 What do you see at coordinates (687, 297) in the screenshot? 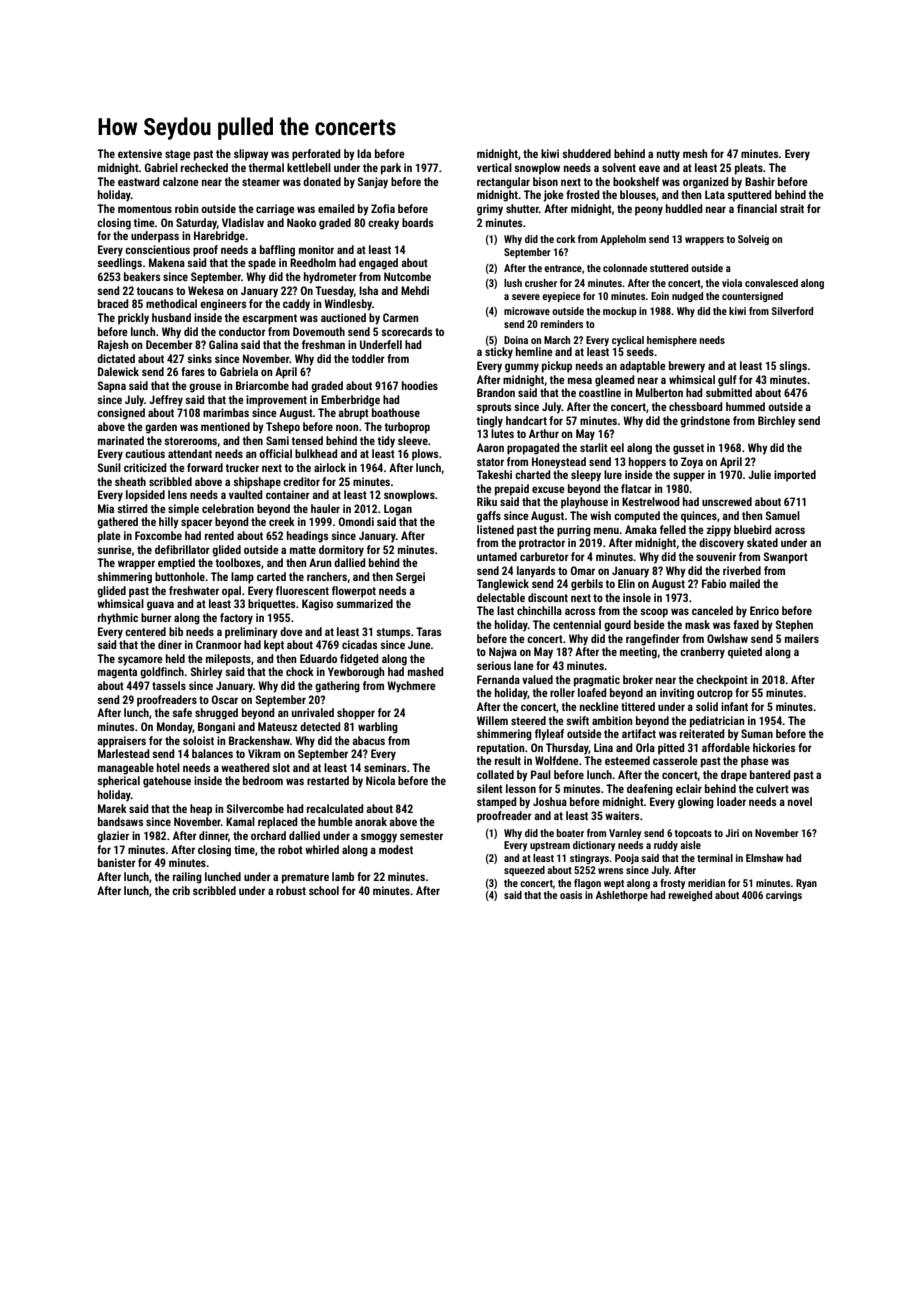
I see `nudged` at bounding box center [687, 297].
